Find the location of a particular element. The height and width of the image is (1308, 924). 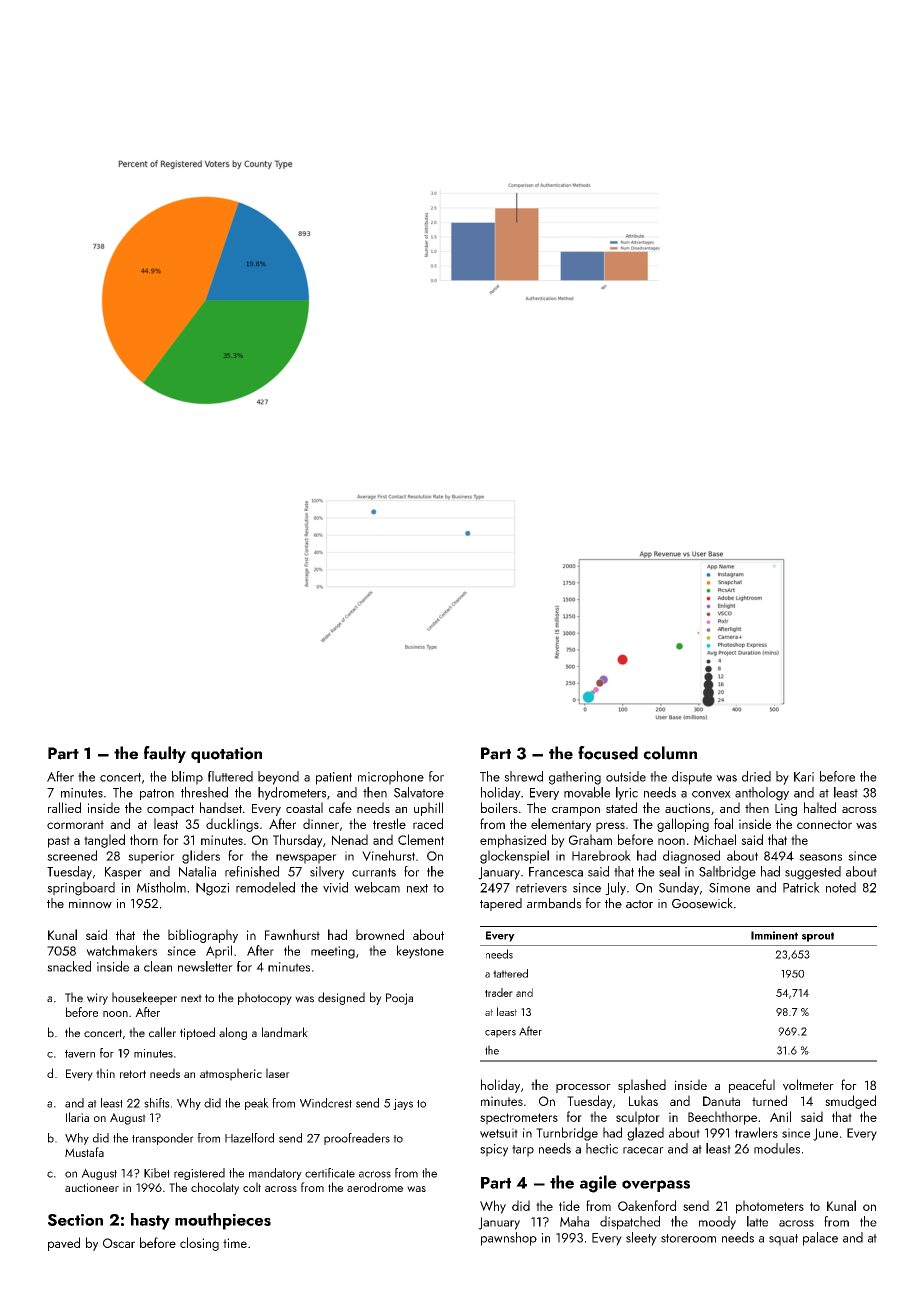

pawnshop is located at coordinates (509, 1239).
